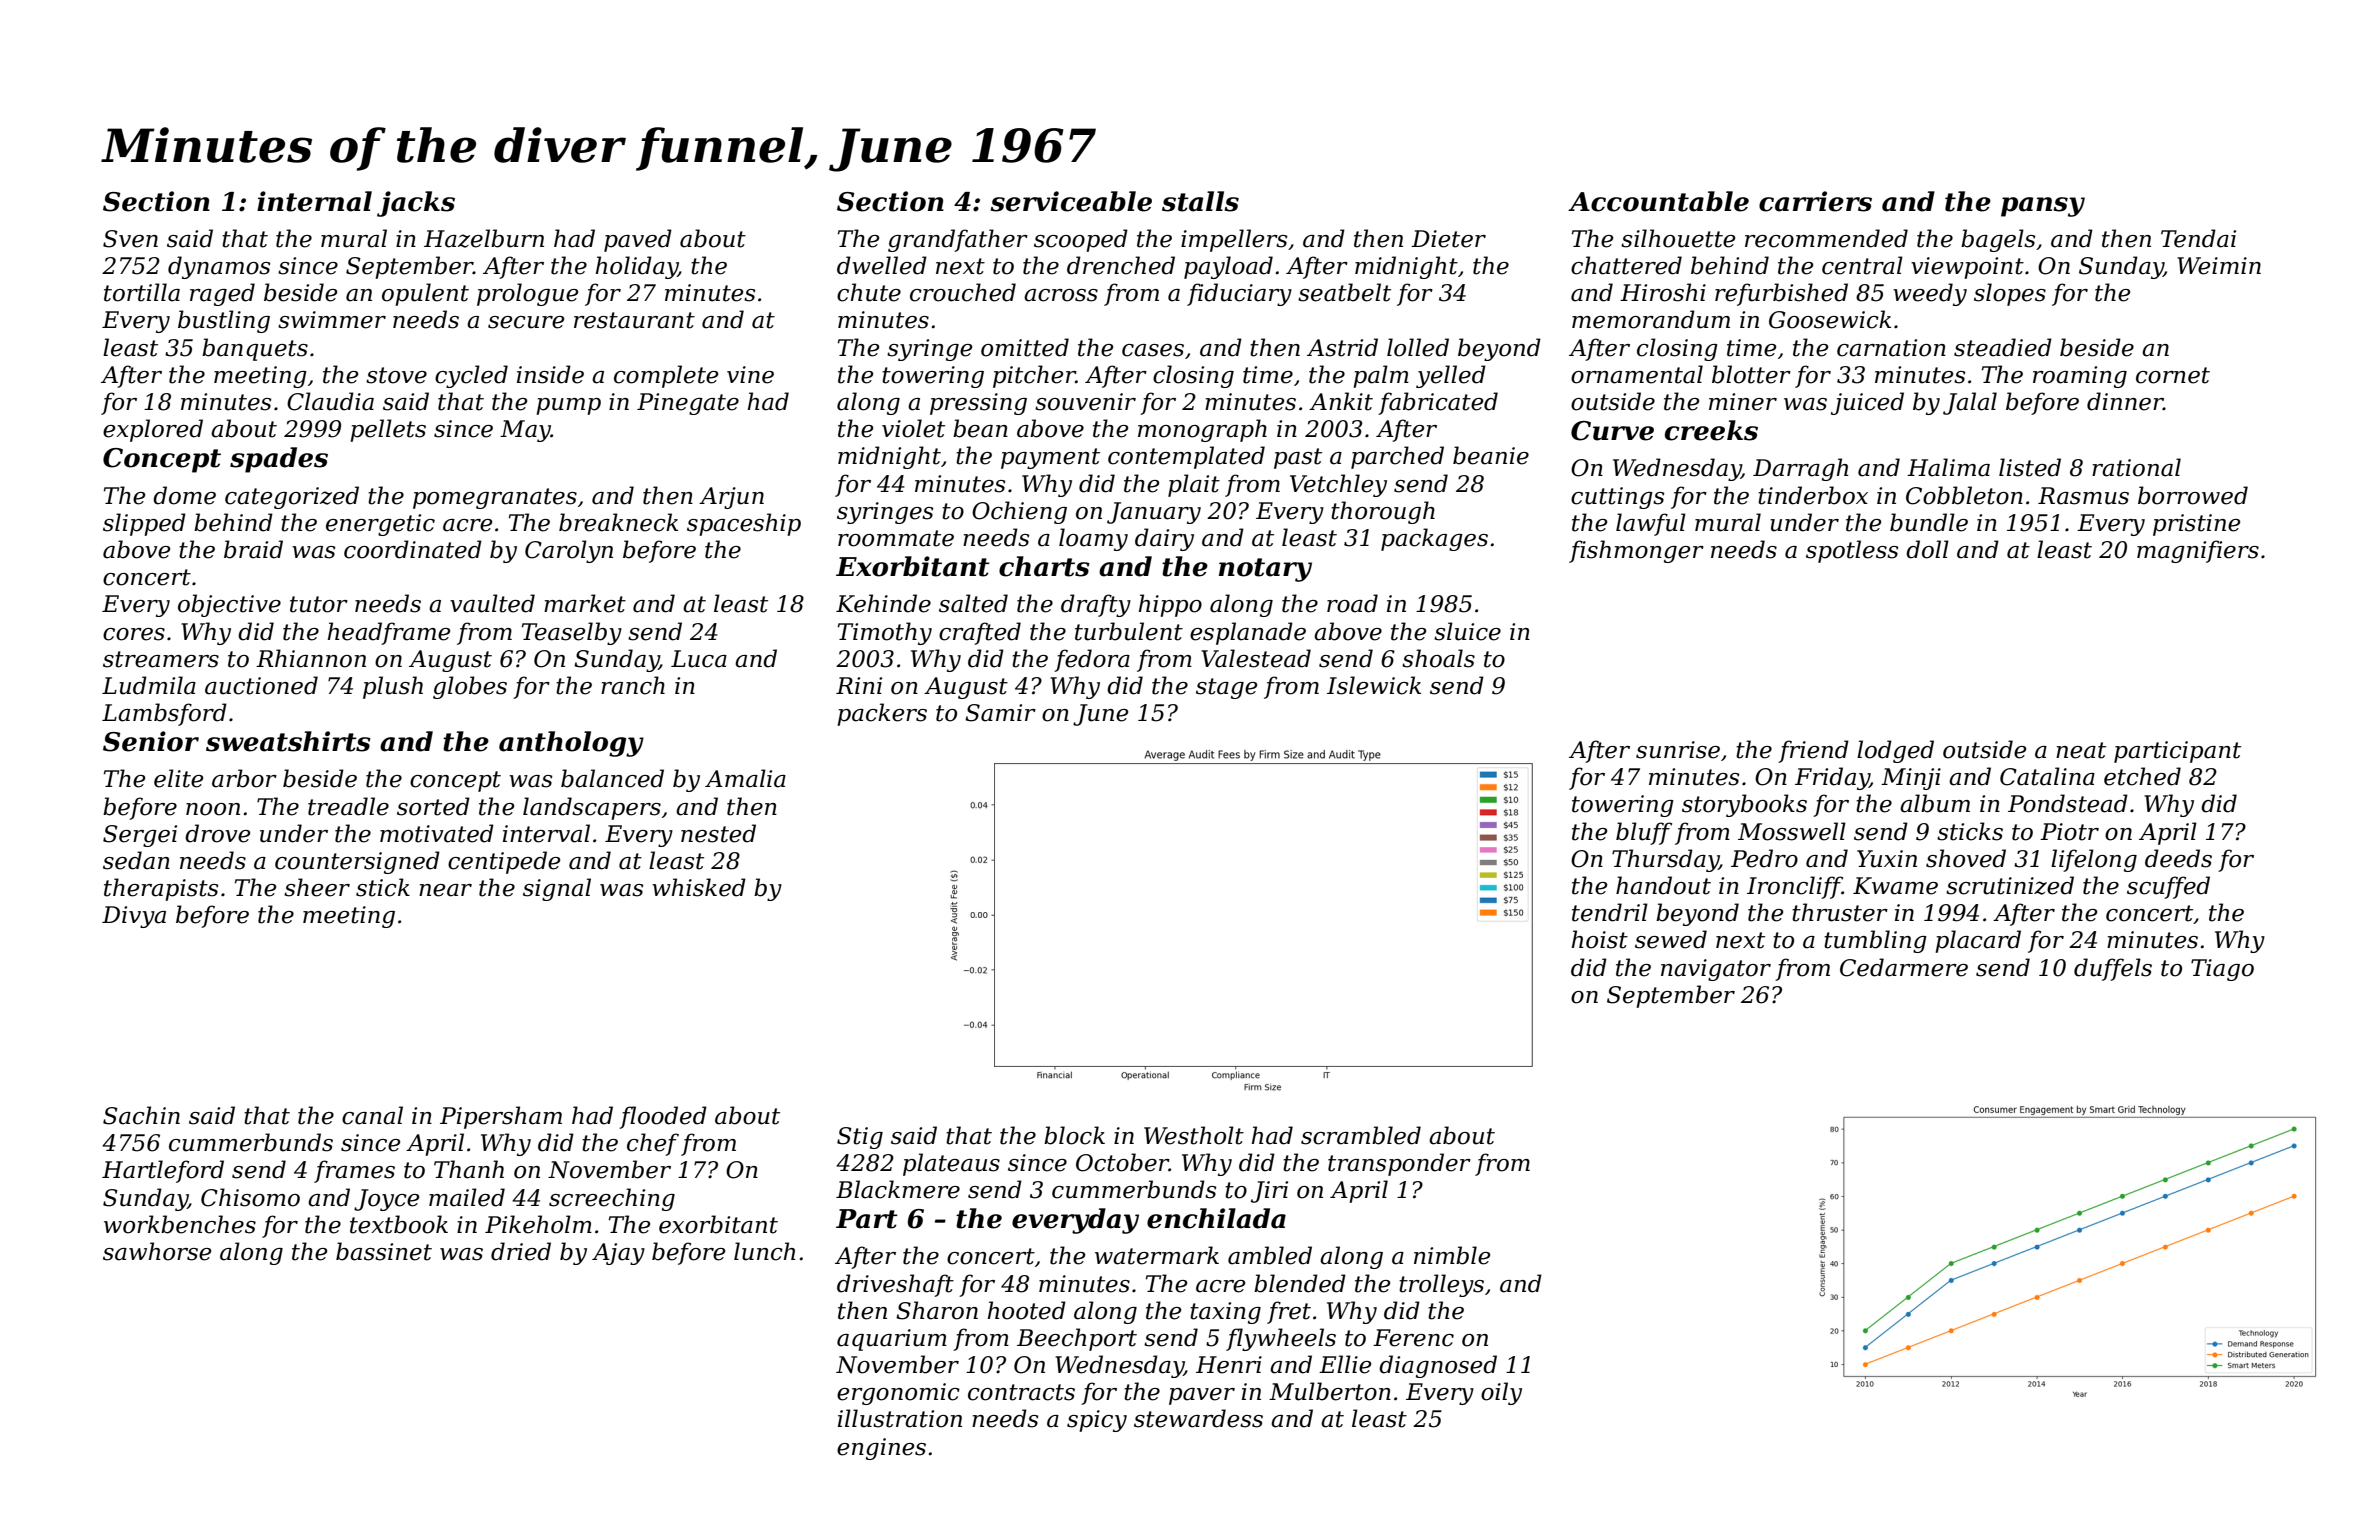  Describe the element at coordinates (900, 1418) in the page. I see `illustration` at that location.
